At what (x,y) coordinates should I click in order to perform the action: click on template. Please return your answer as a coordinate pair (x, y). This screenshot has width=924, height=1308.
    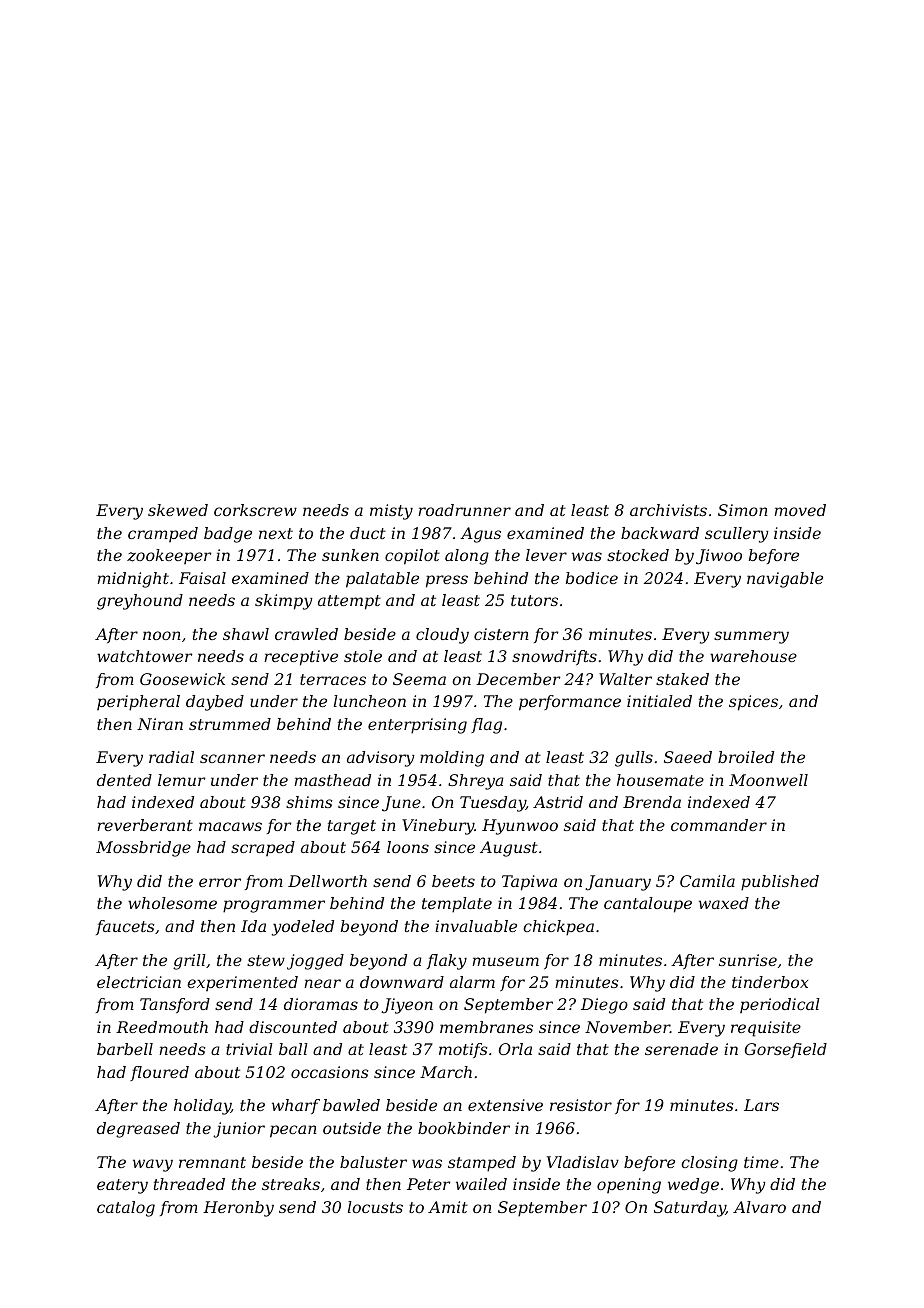
    Looking at the image, I should click on (457, 905).
